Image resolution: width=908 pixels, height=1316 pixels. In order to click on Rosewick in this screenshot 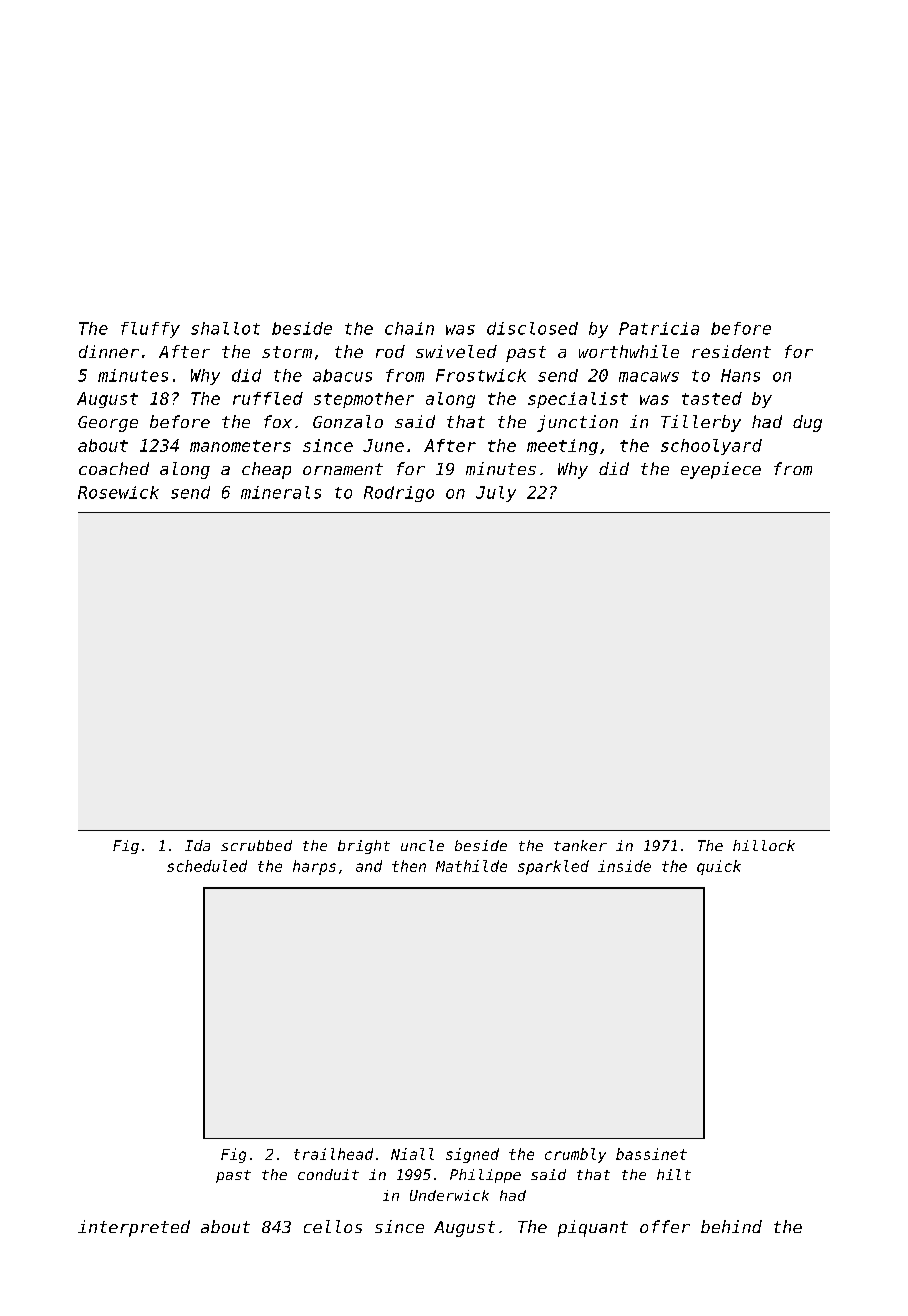, I will do `click(118, 492)`.
